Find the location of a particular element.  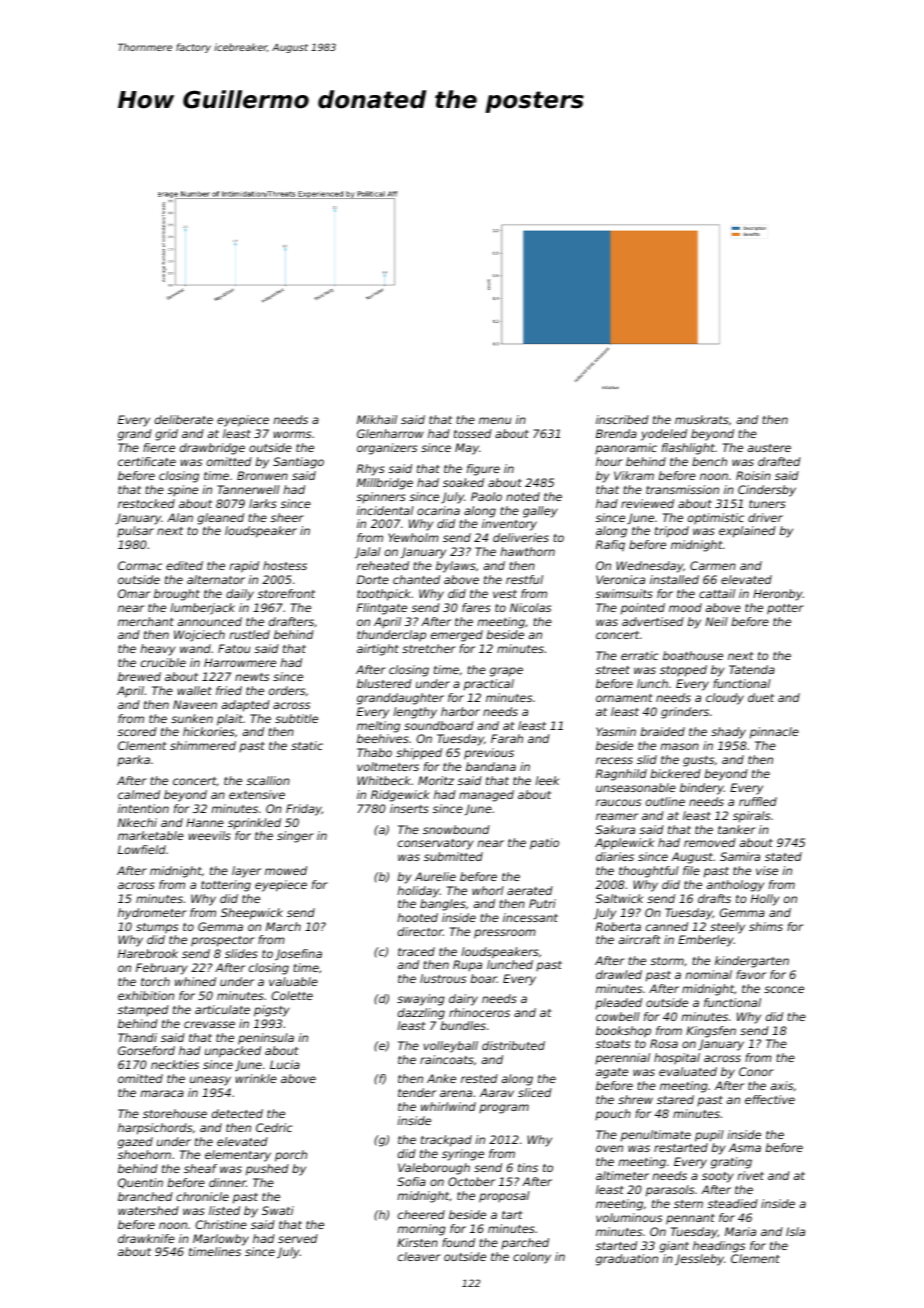

Swati is located at coordinates (278, 1210).
